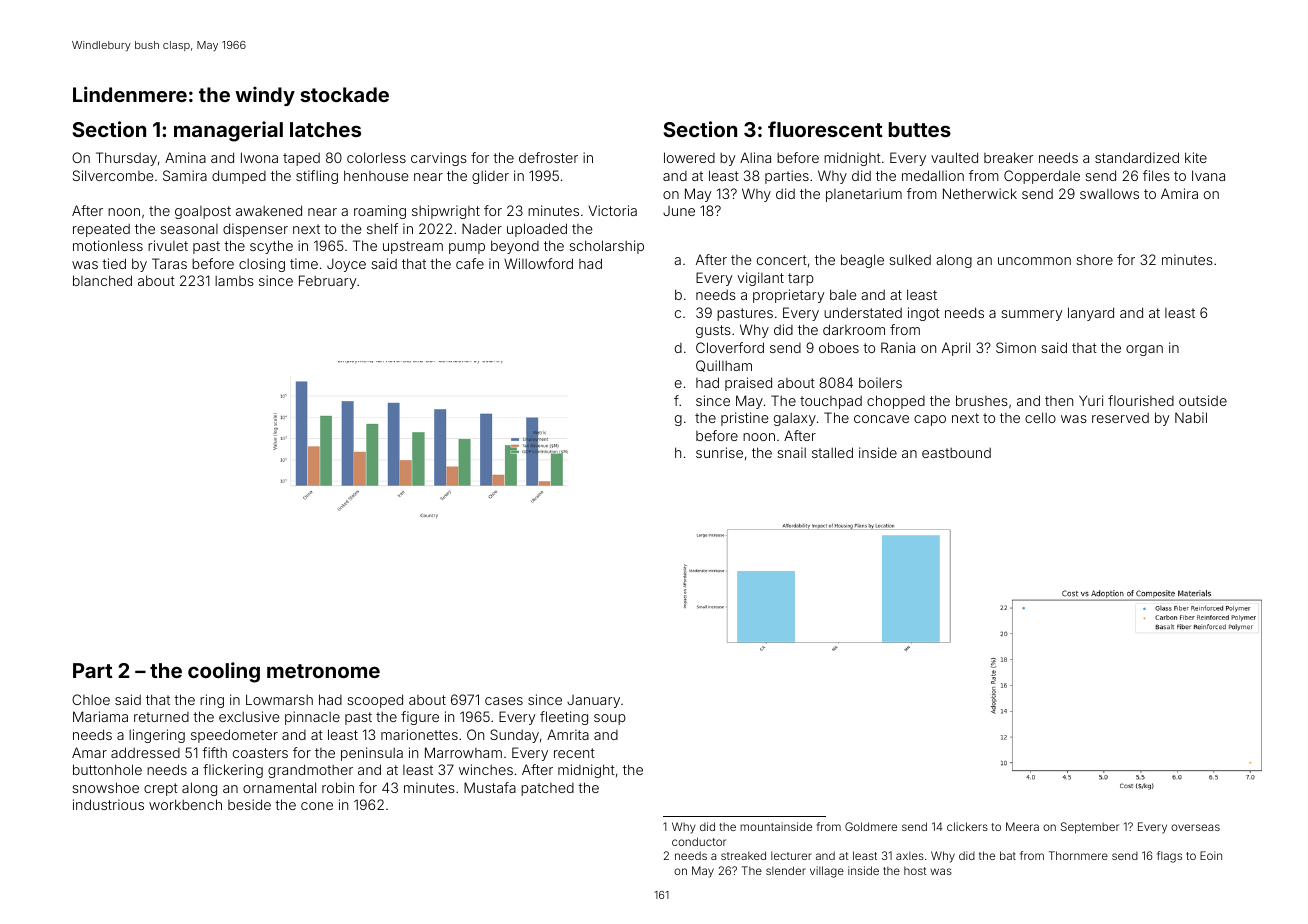 The width and height of the page is (1308, 924). I want to click on shore, so click(1094, 260).
